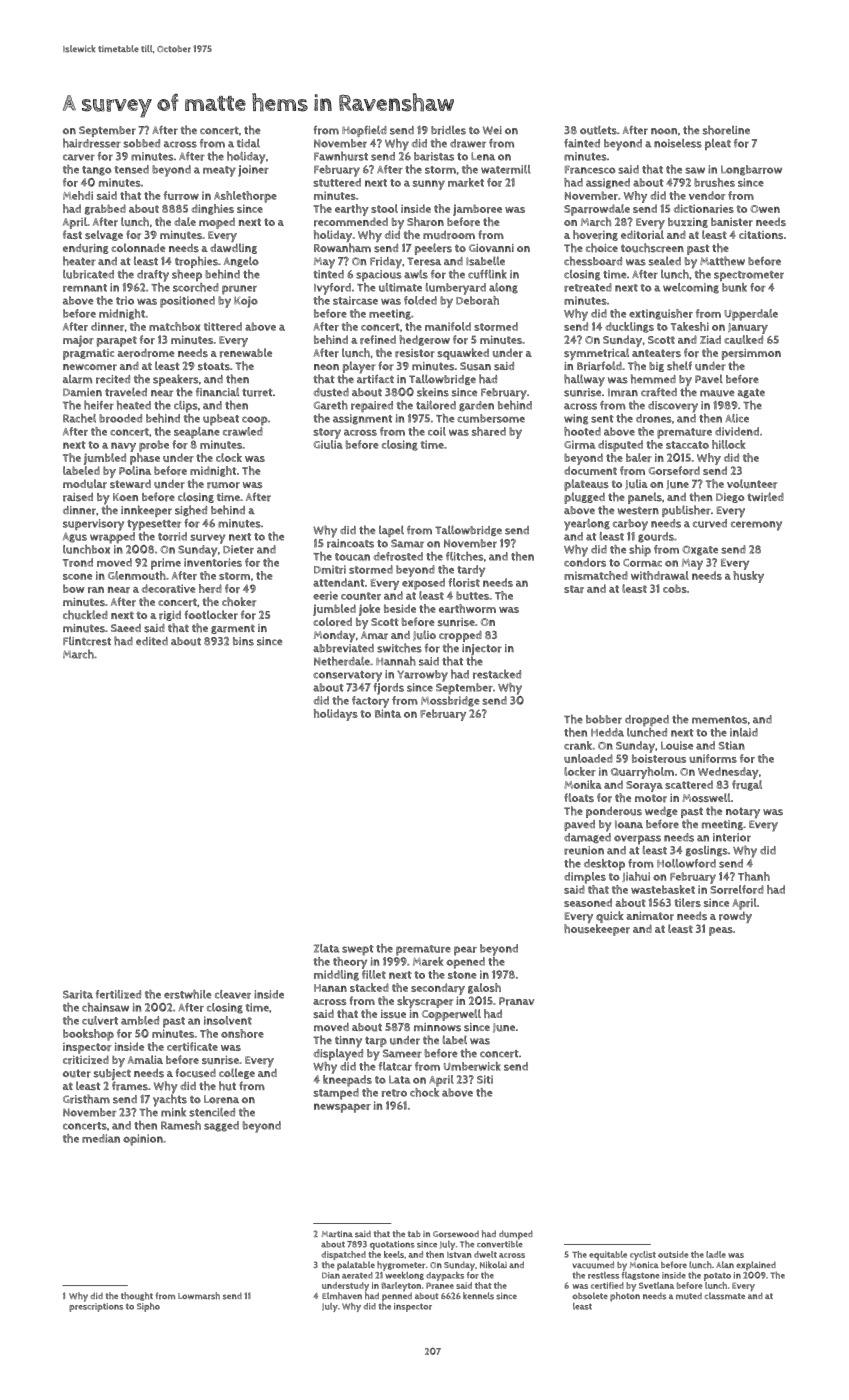 The width and height of the screenshot is (849, 1400). What do you see at coordinates (608, 183) in the screenshot?
I see `assigned` at bounding box center [608, 183].
